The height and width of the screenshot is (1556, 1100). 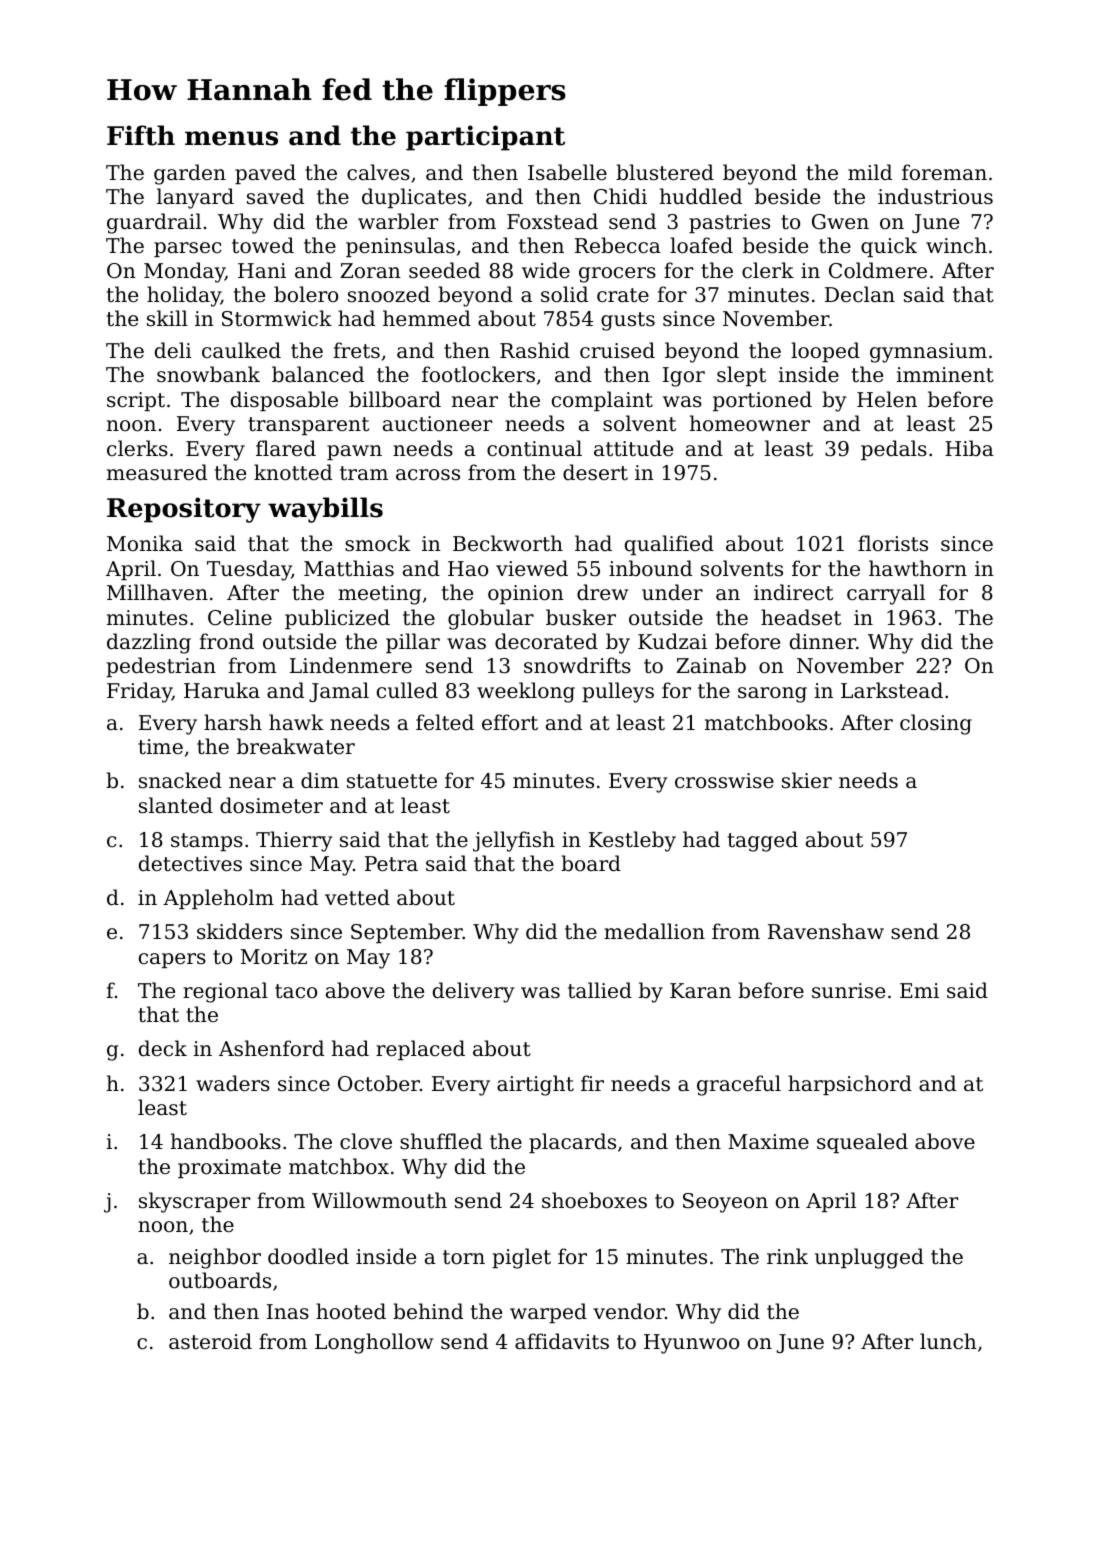 What do you see at coordinates (437, 424) in the screenshot?
I see `auctioneer` at bounding box center [437, 424].
